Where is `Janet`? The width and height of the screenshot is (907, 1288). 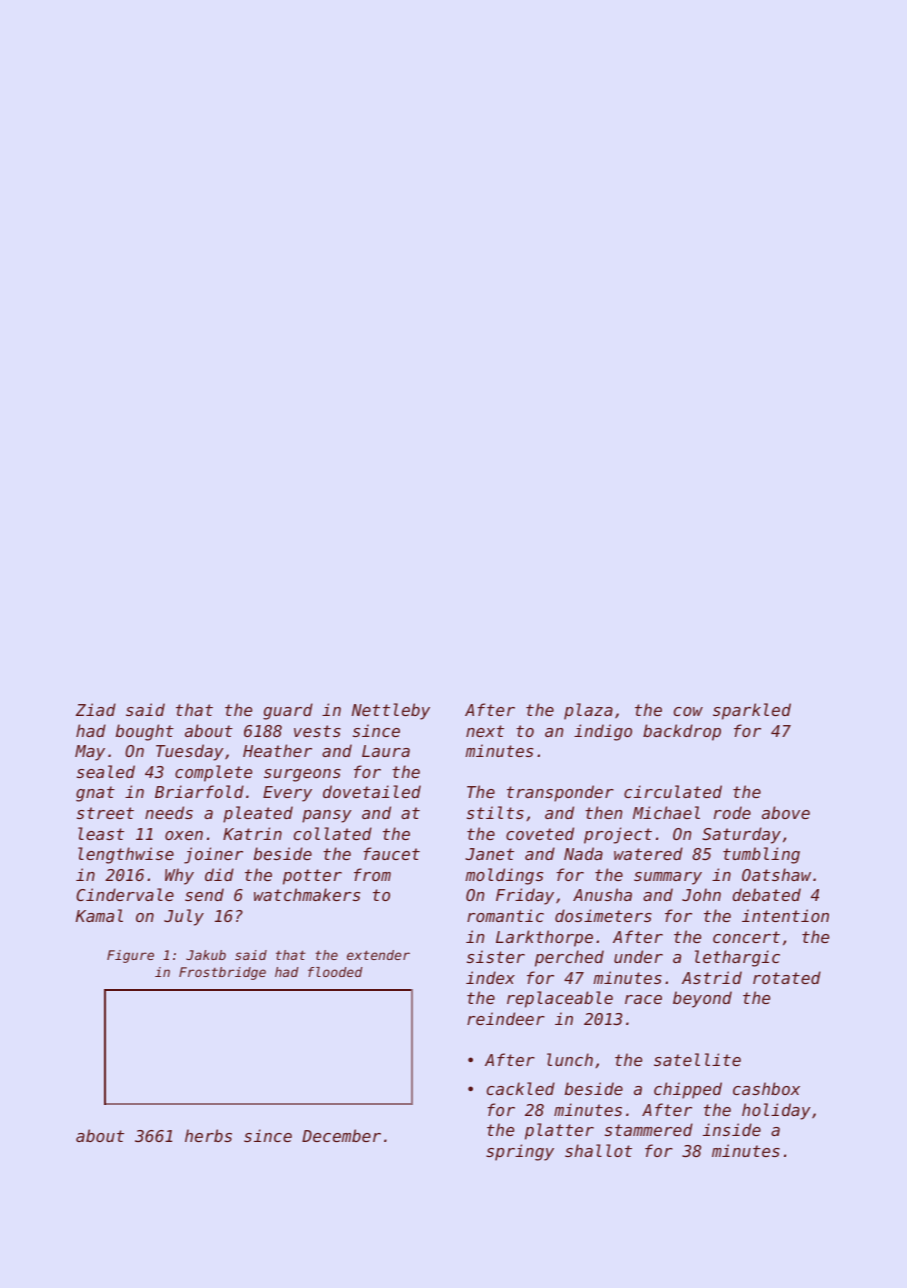
Janet is located at coordinates (489, 854).
